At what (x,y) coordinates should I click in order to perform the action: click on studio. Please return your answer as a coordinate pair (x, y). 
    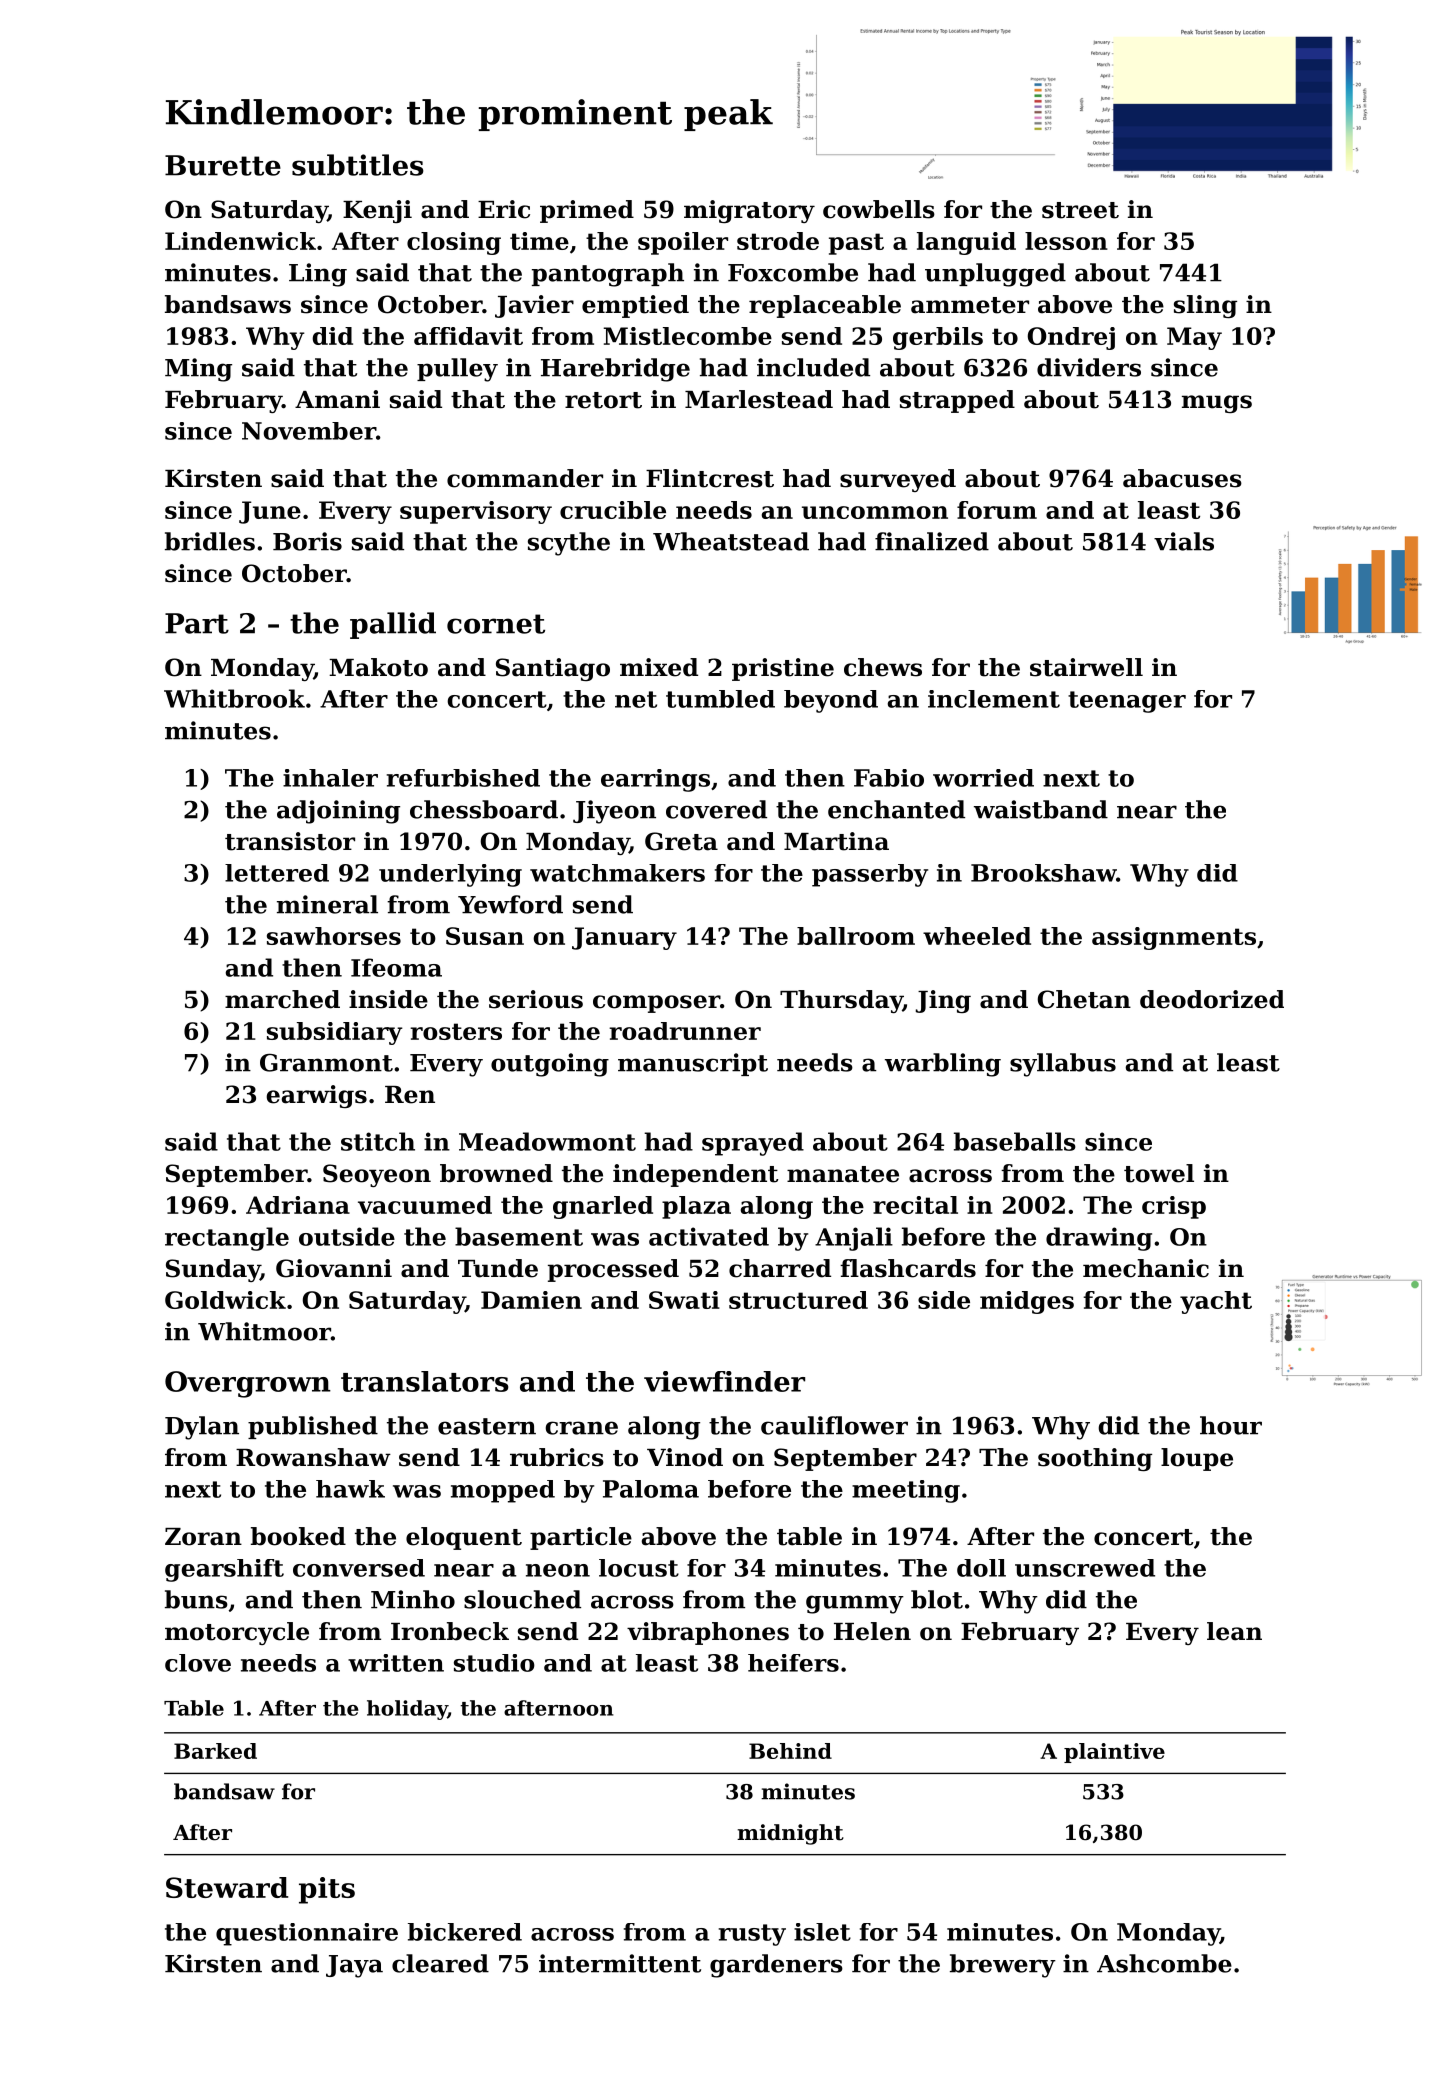
    Looking at the image, I should click on (494, 1663).
